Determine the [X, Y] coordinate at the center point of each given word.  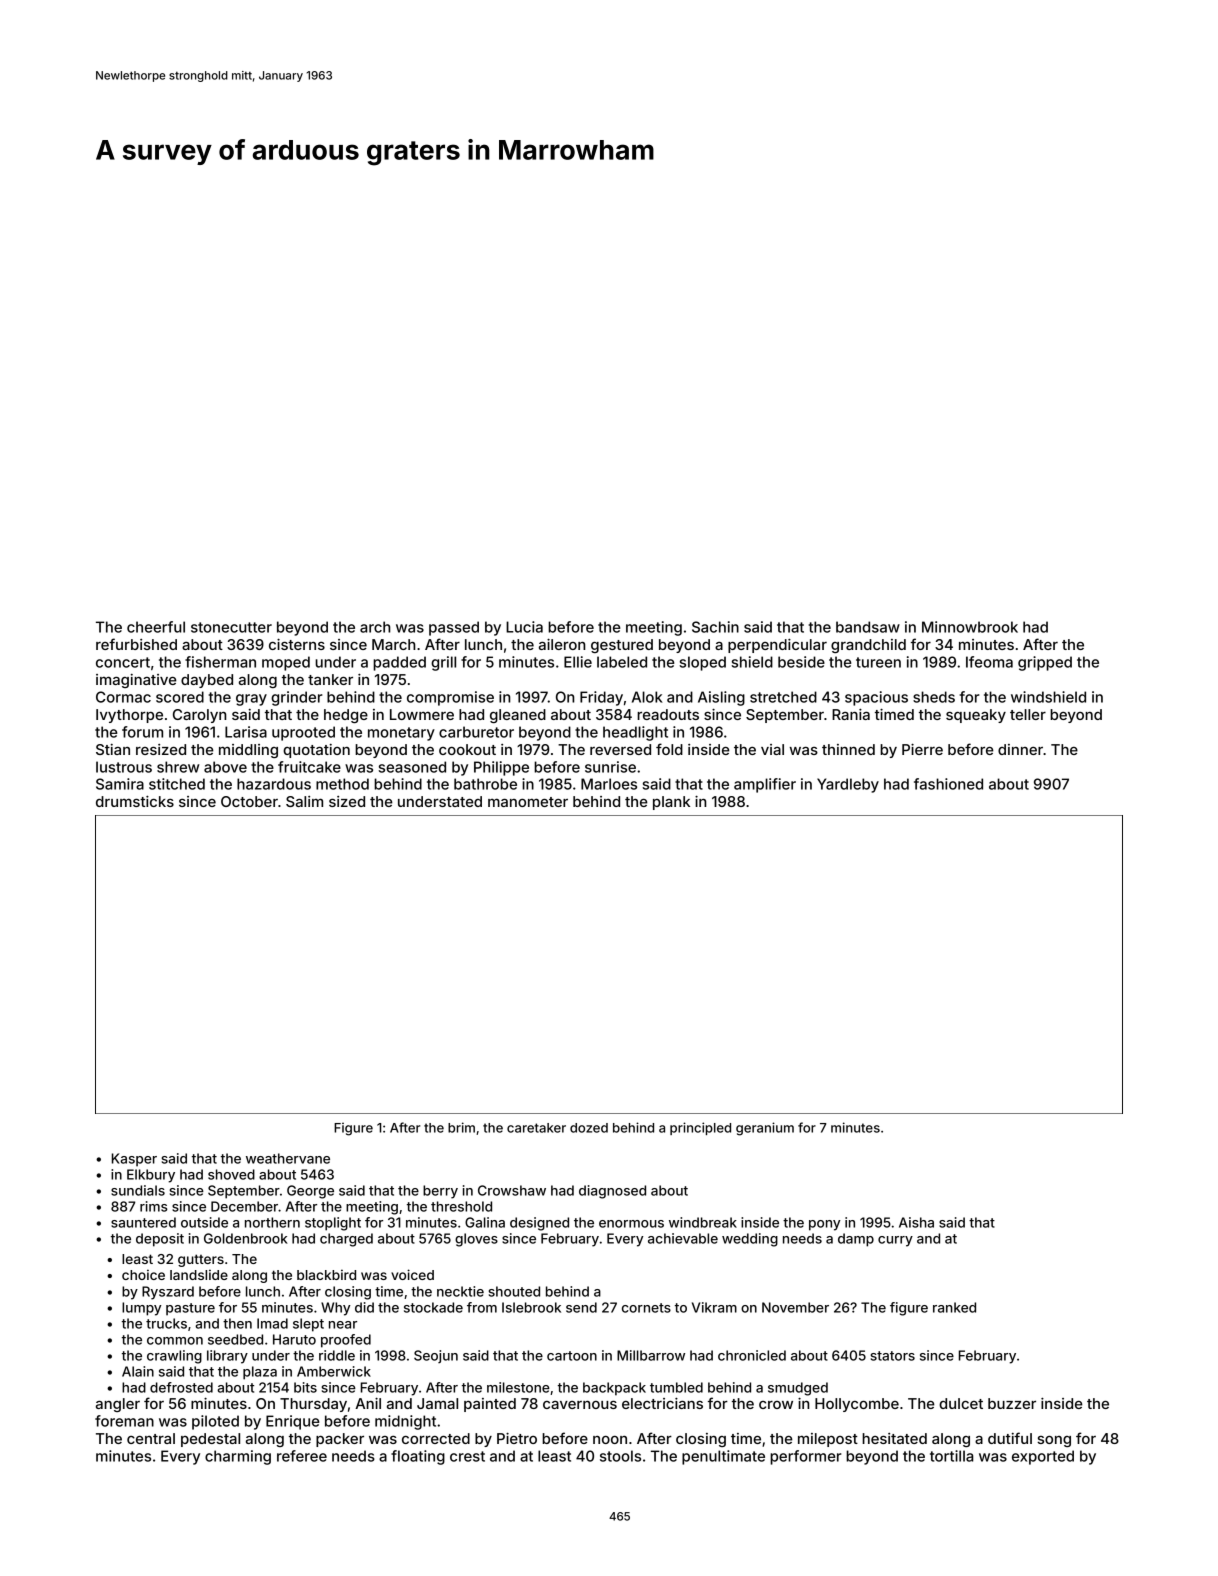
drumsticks [135, 801]
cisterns [297, 644]
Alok [647, 697]
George [310, 1192]
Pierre [922, 749]
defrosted [181, 1387]
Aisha [916, 1222]
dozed [589, 1128]
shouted [514, 1291]
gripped [1045, 663]
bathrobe [485, 784]
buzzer [1012, 1403]
